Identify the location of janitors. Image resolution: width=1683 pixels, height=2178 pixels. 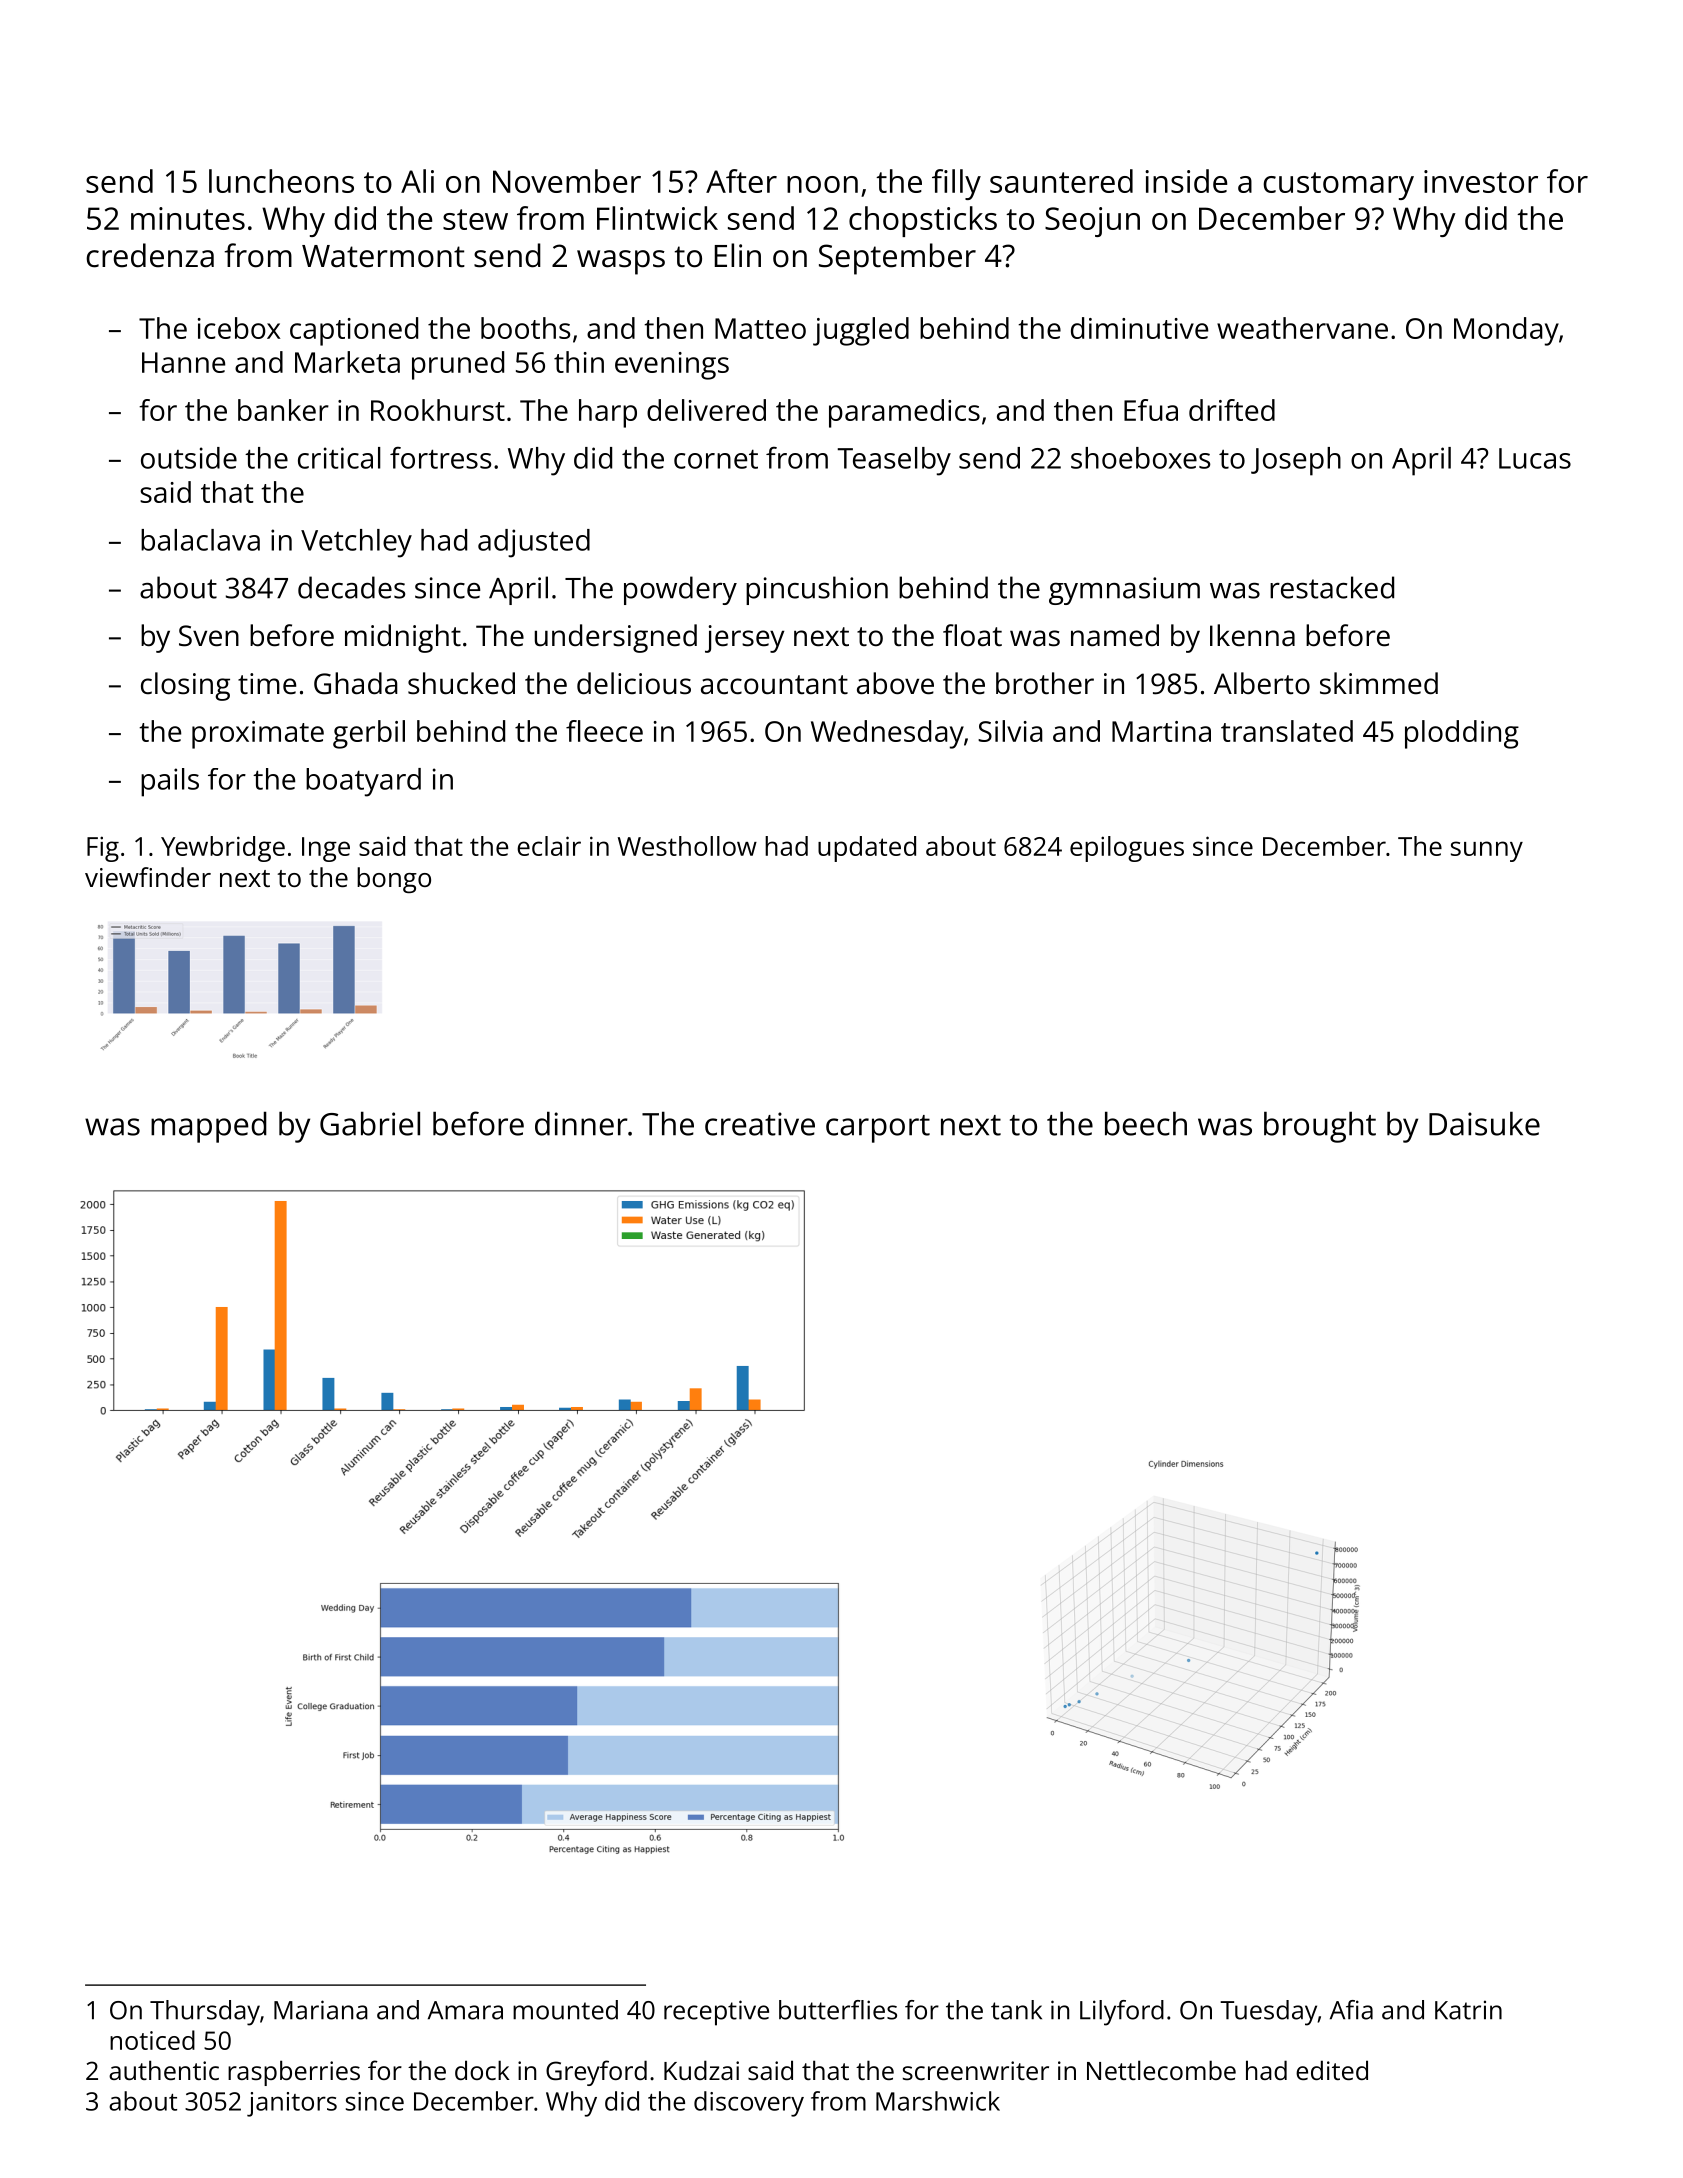
(292, 2104).
